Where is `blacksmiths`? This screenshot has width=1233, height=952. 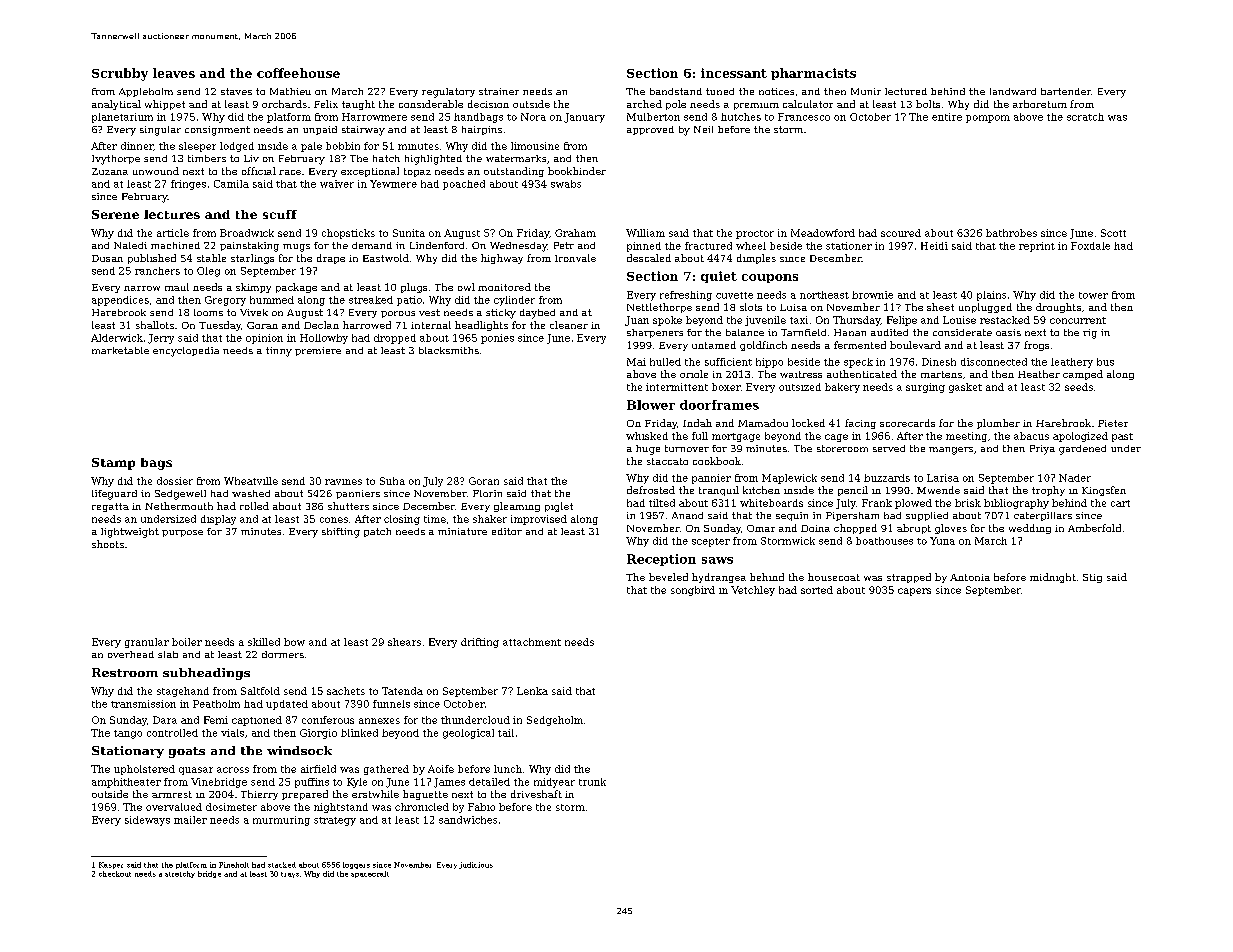 blacksmiths is located at coordinates (449, 350).
